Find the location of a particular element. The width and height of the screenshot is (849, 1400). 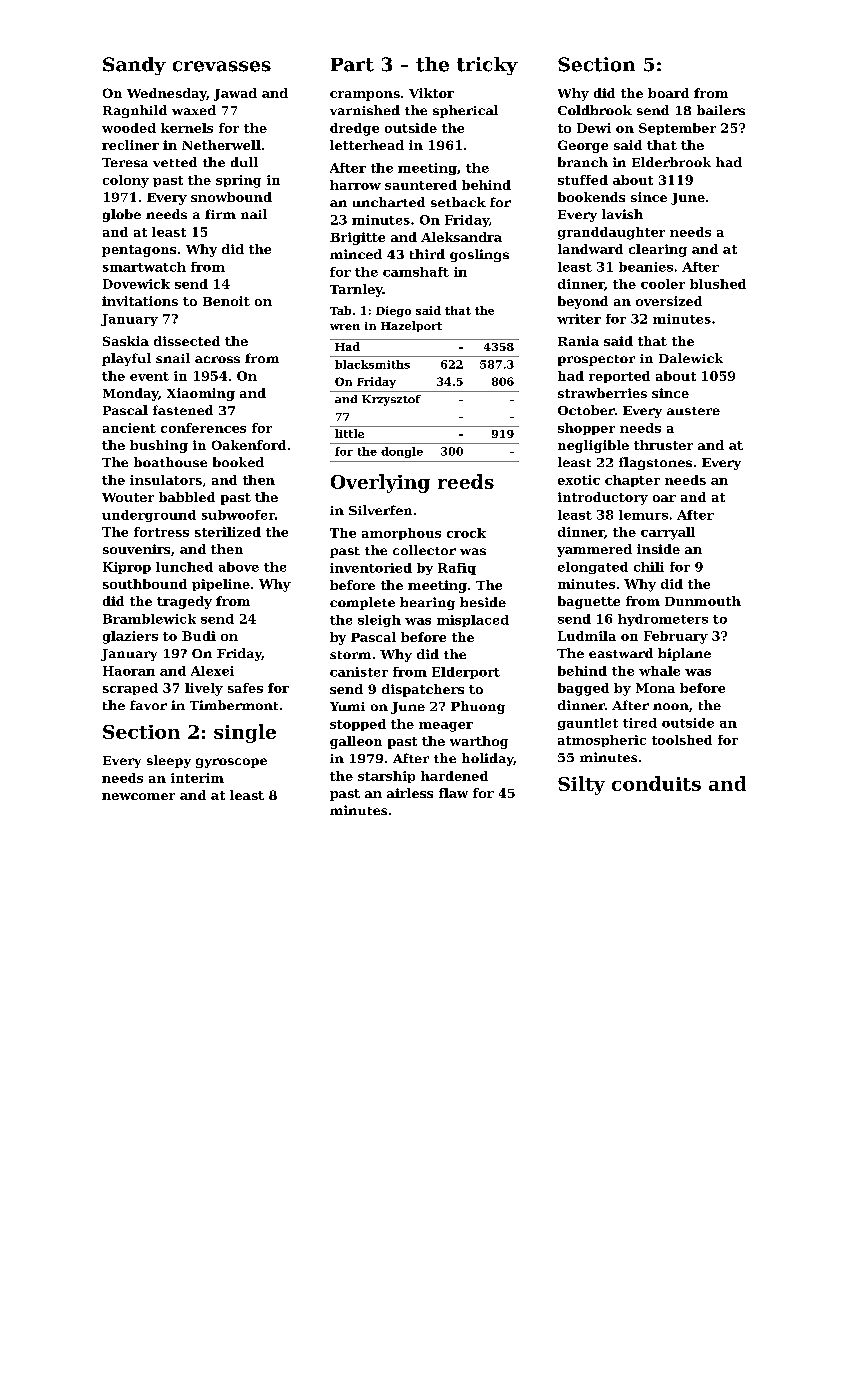

Part is located at coordinates (352, 65).
